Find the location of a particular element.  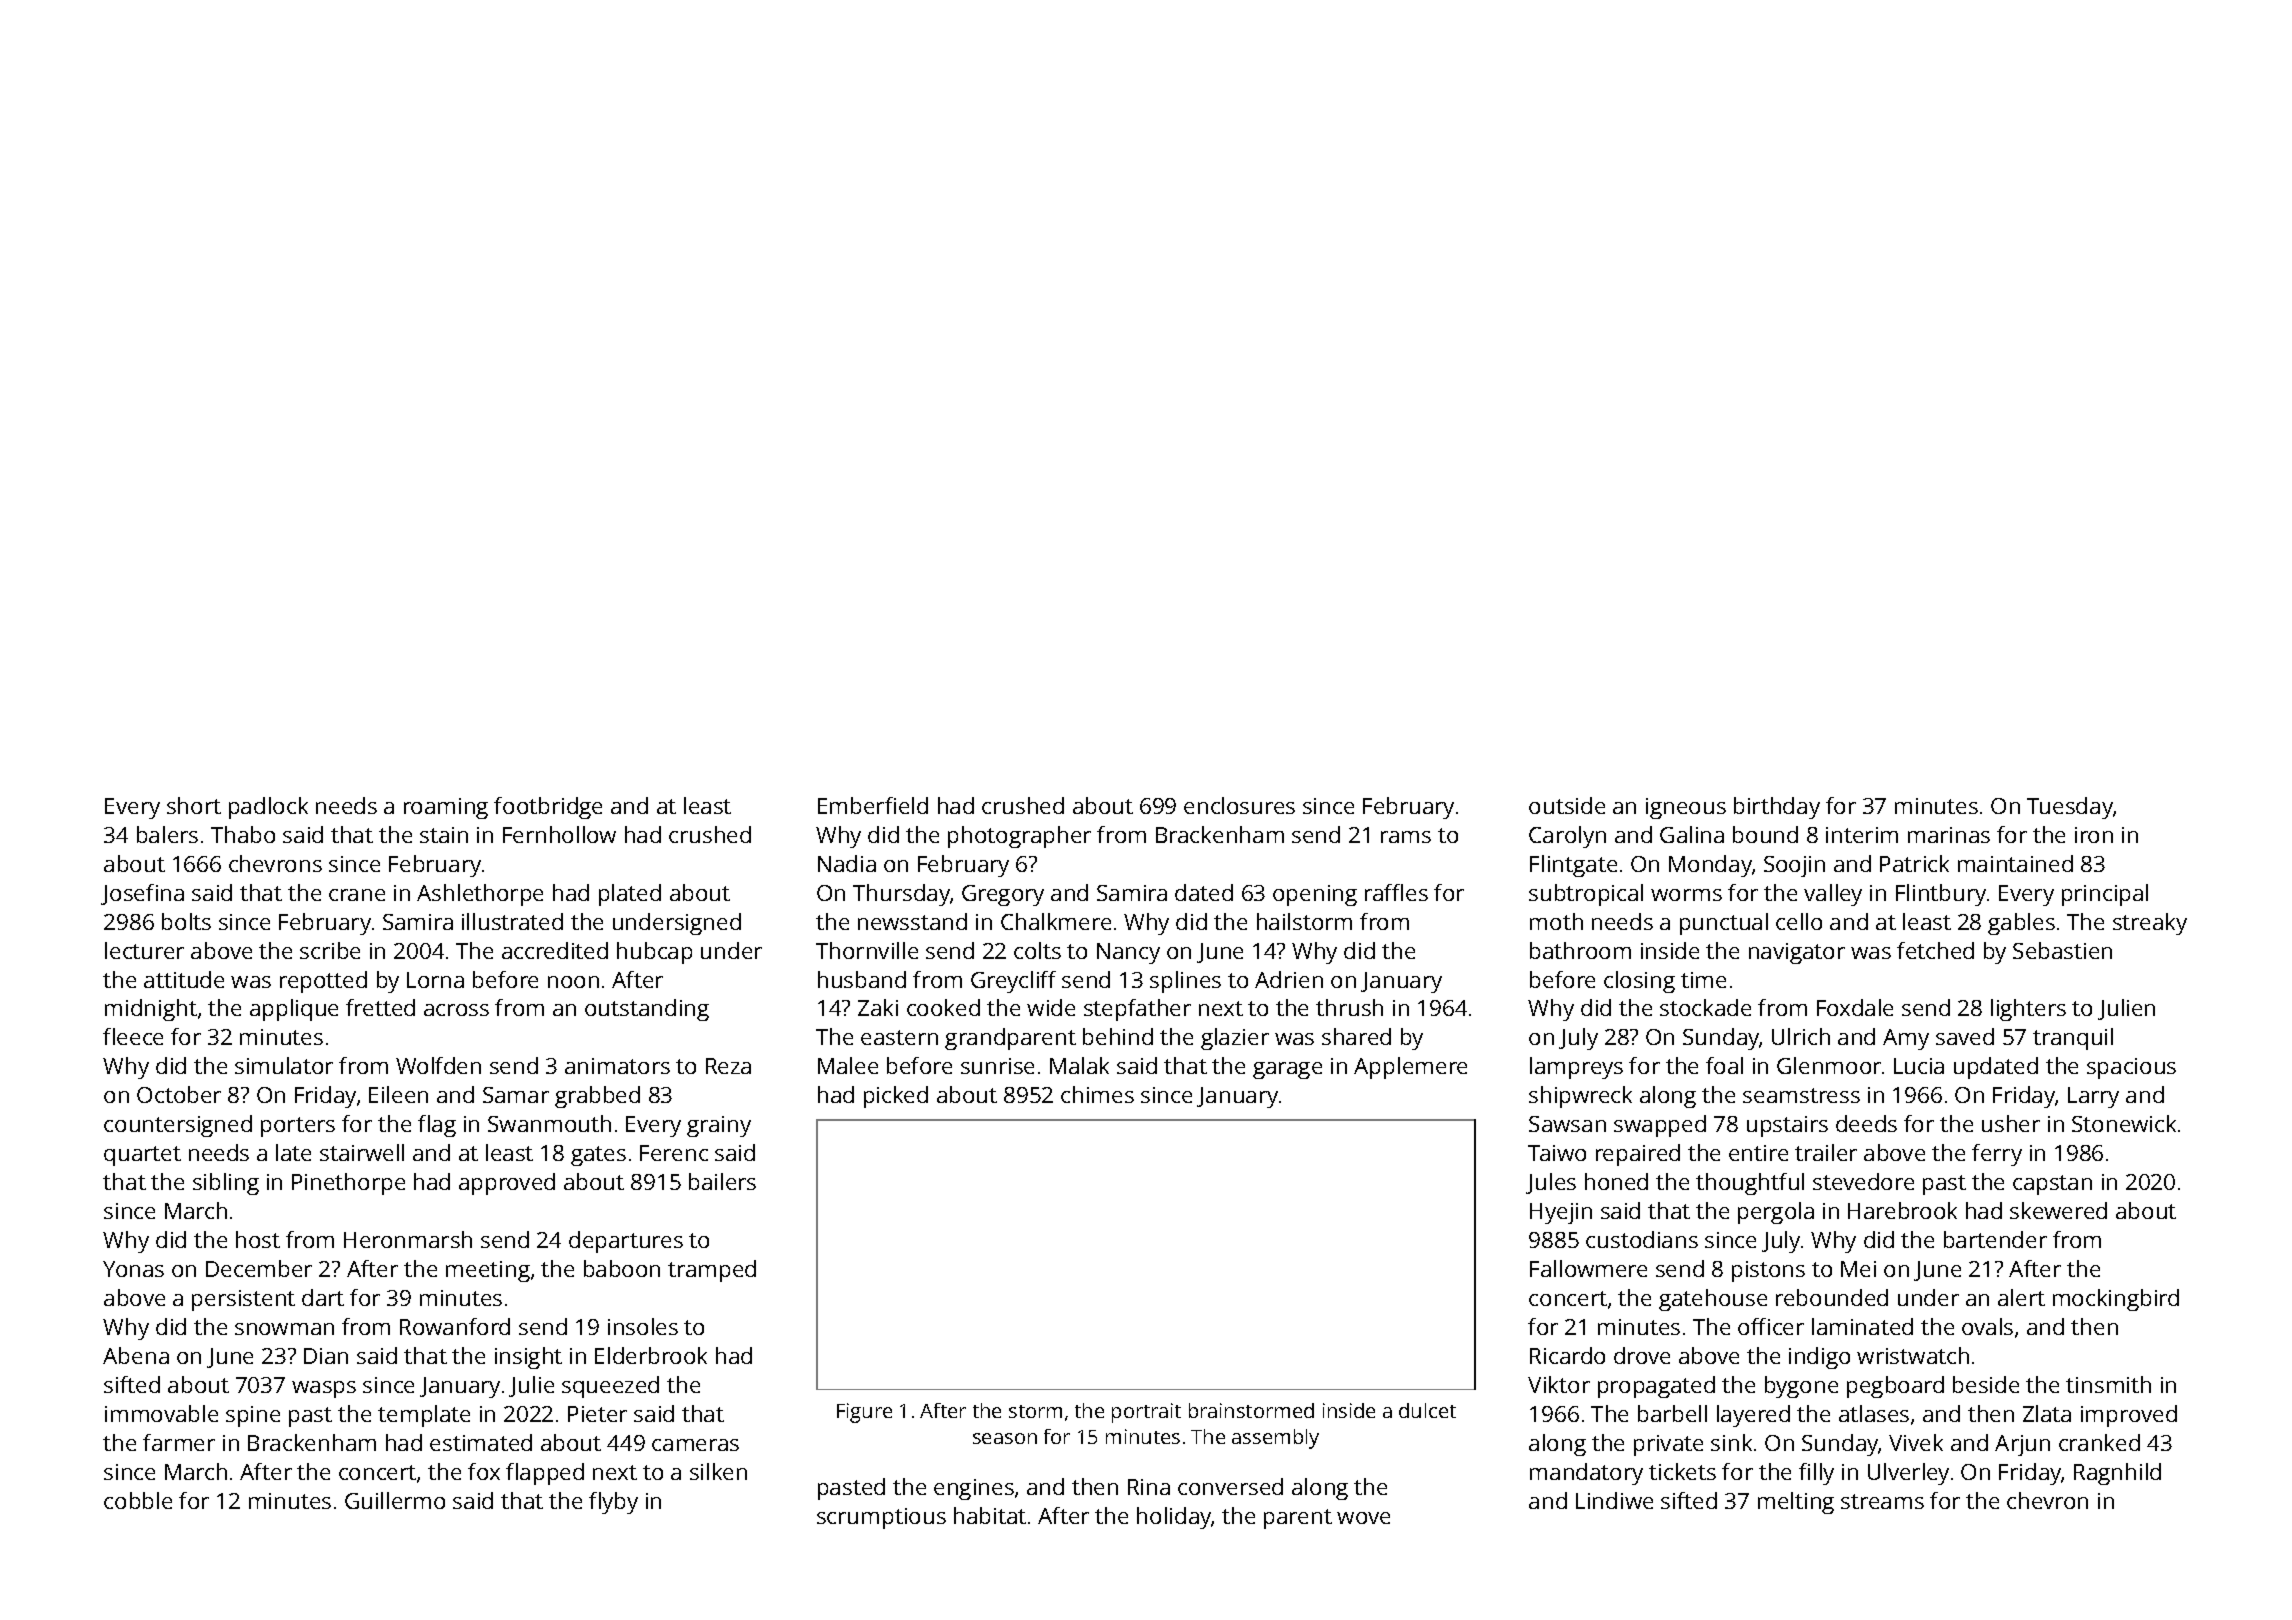

cobble is located at coordinates (138, 1500).
